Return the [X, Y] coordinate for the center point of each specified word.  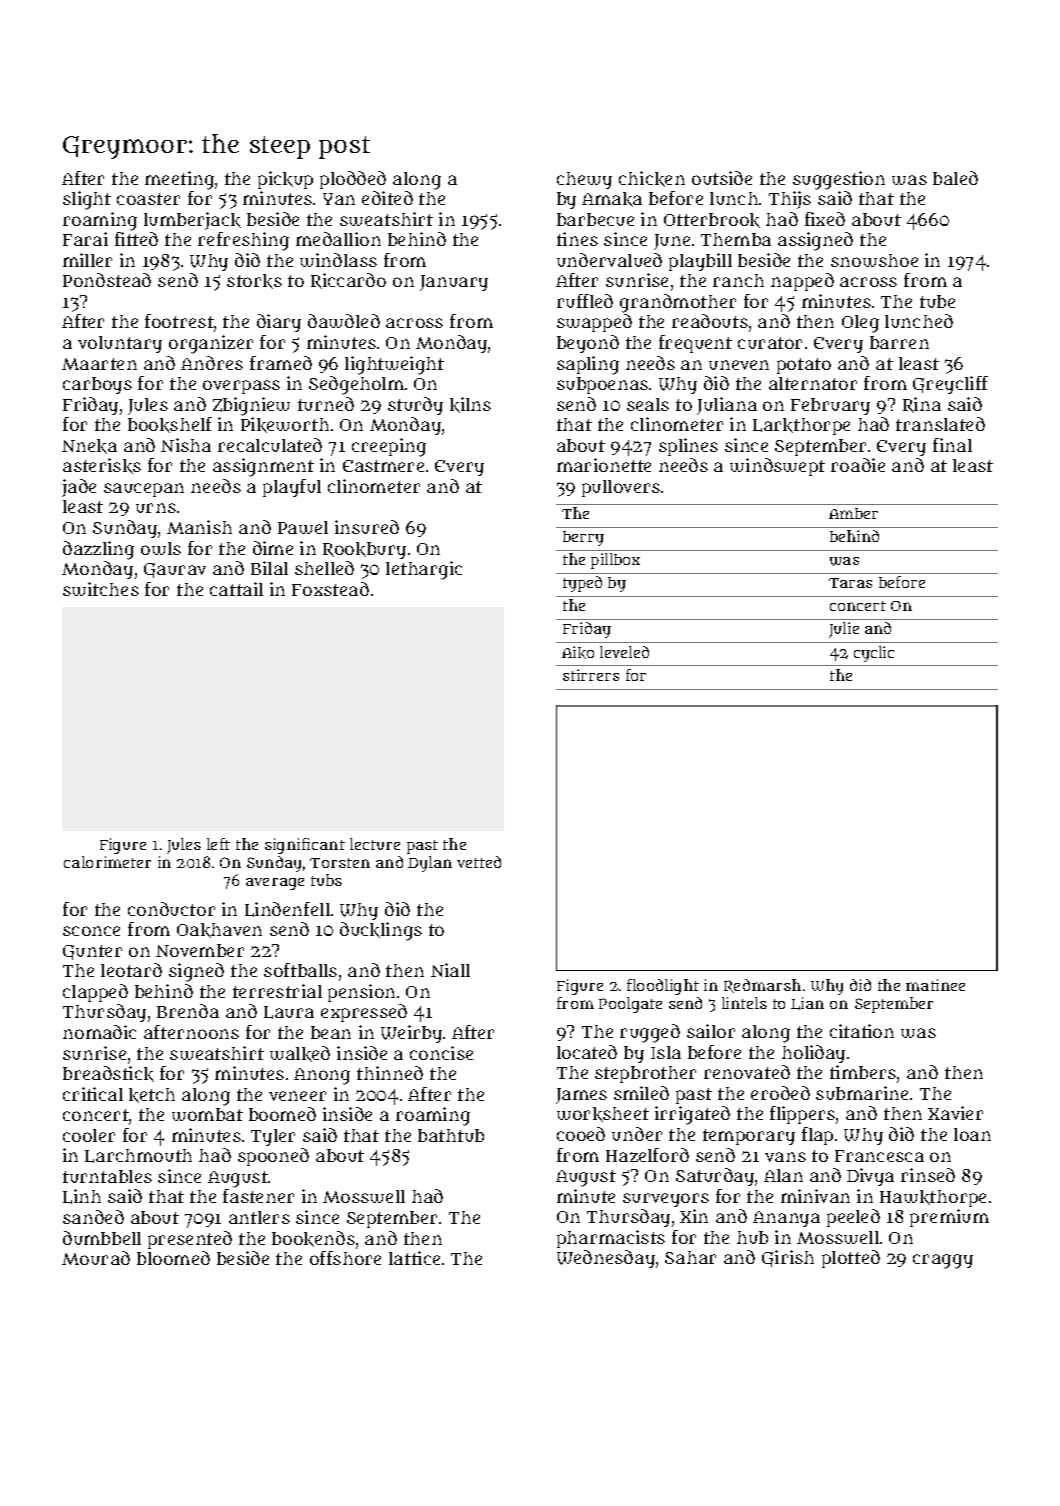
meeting [179, 180]
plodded [353, 180]
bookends [313, 1239]
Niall [450, 970]
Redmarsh [762, 986]
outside [722, 178]
